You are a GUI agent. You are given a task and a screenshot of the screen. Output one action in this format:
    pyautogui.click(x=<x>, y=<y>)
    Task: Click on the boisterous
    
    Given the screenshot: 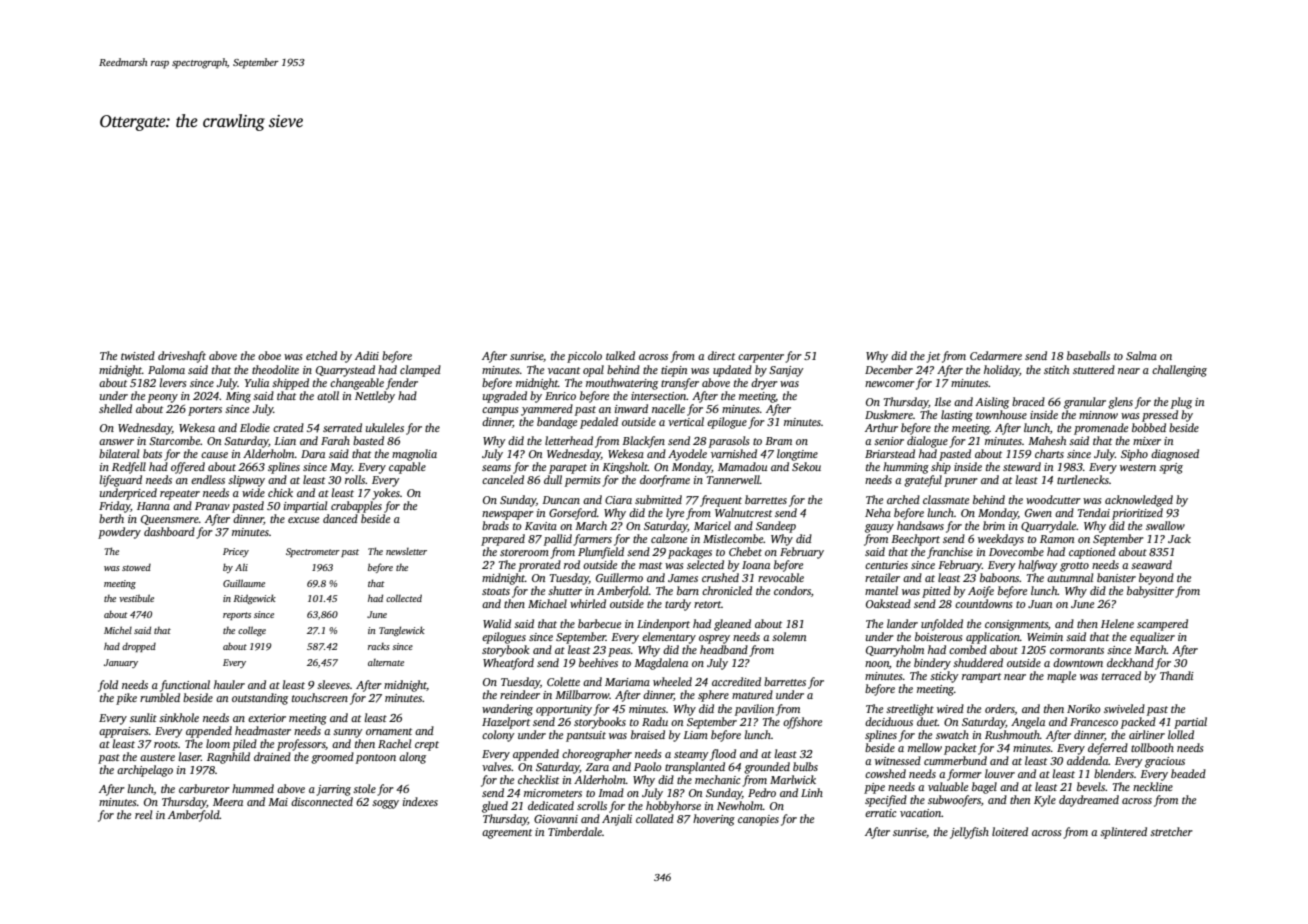 What is the action you would take?
    pyautogui.click(x=938, y=636)
